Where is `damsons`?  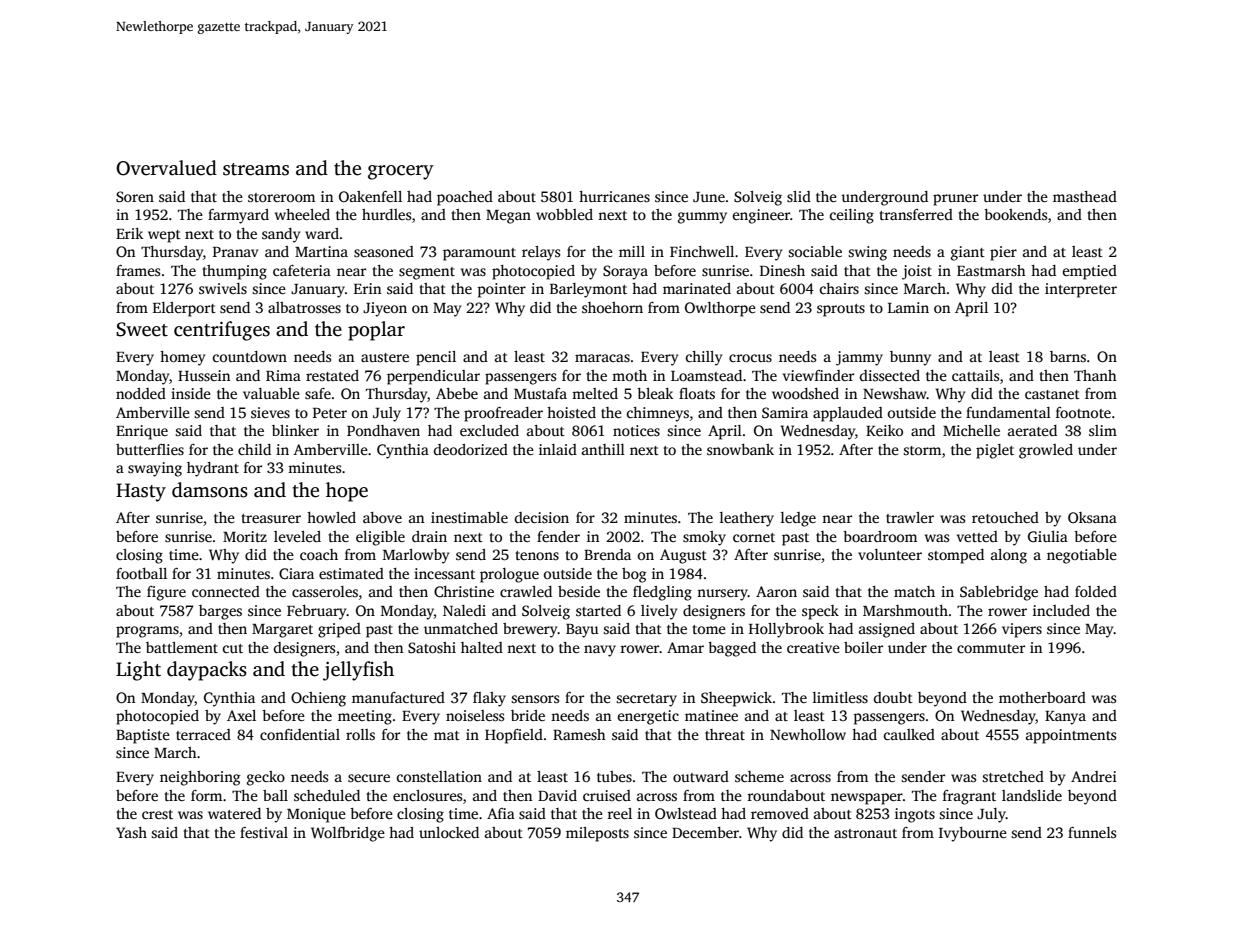 damsons is located at coordinates (210, 490).
